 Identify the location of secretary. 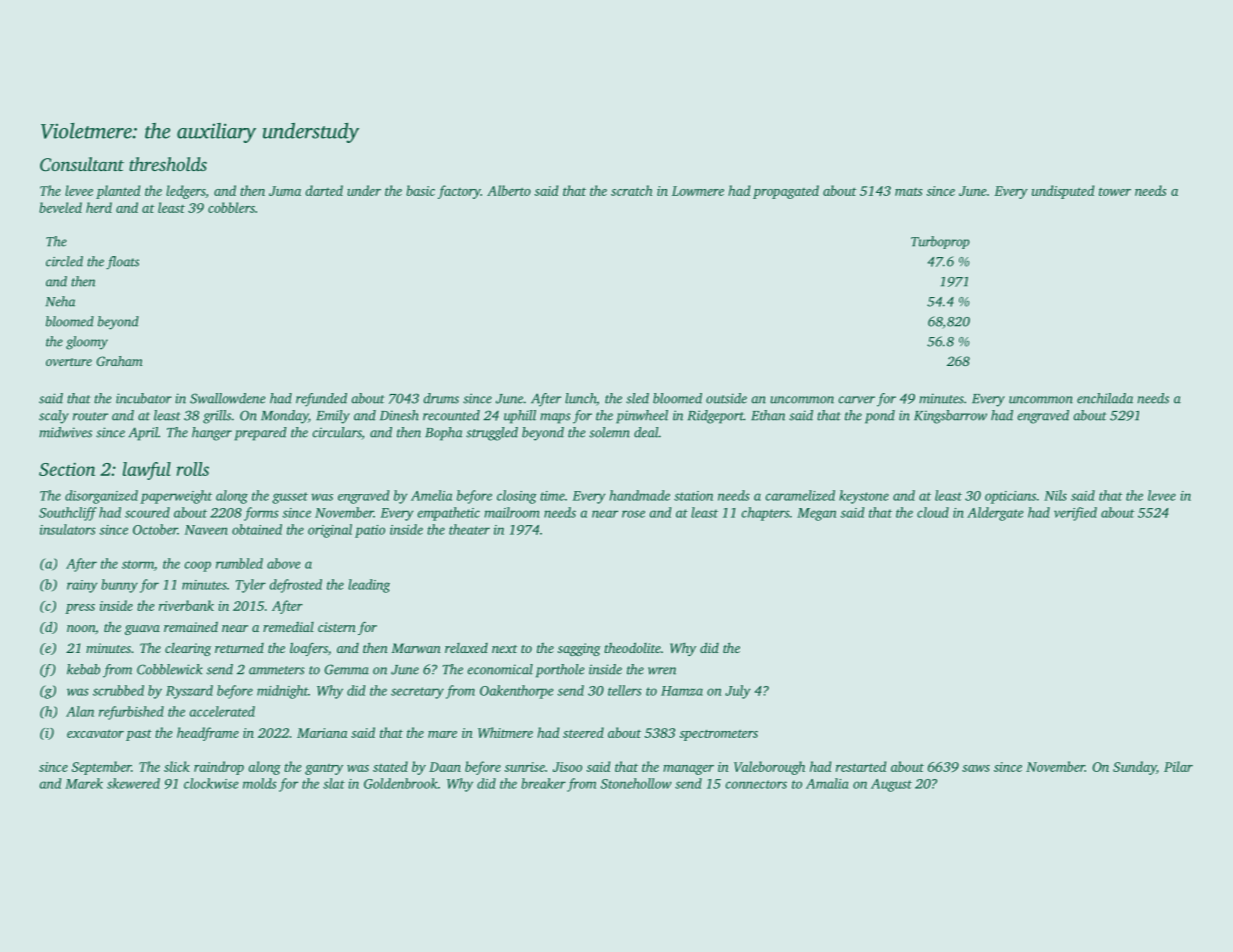
(417, 693).
